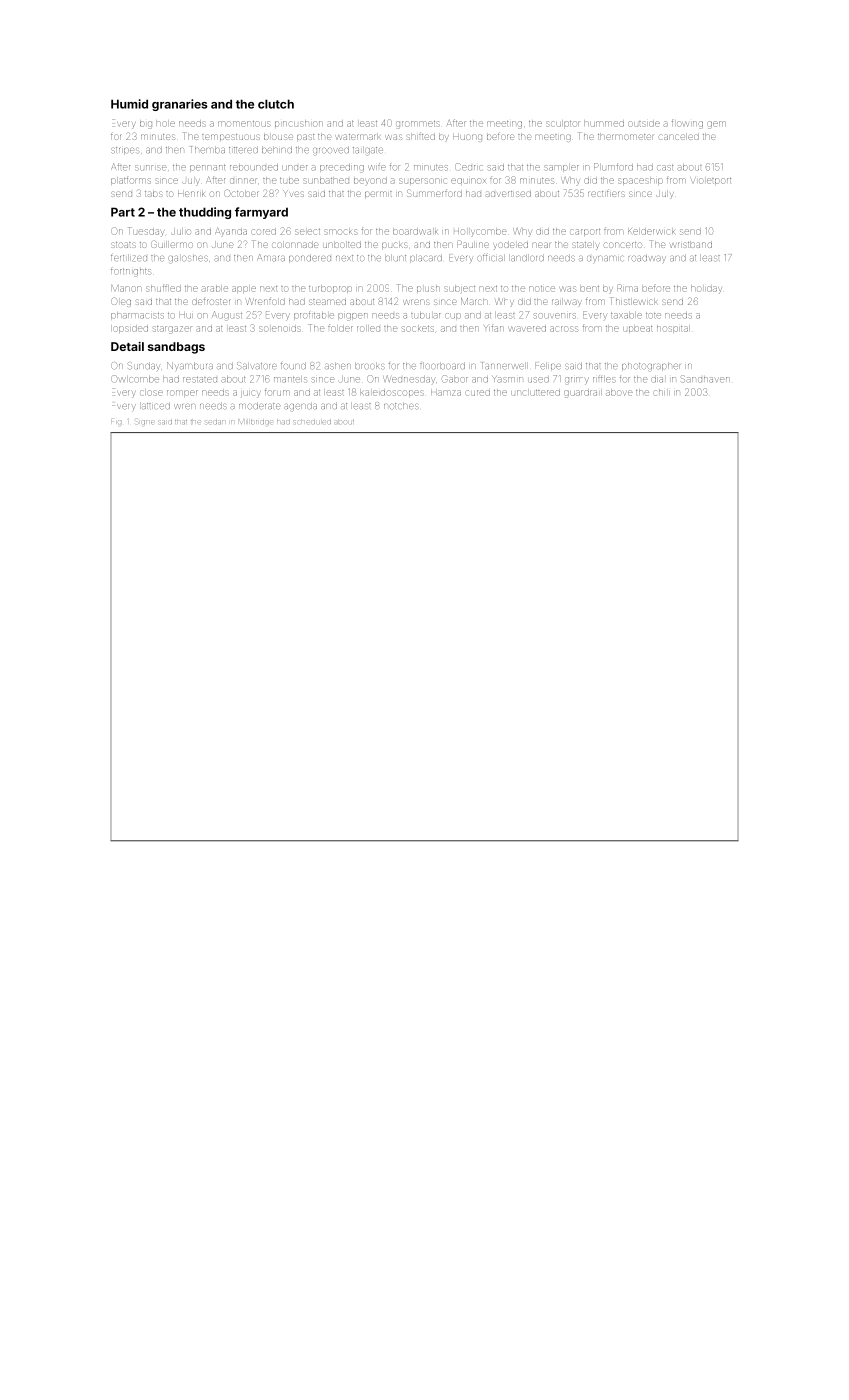  I want to click on clutch, so click(276, 104).
